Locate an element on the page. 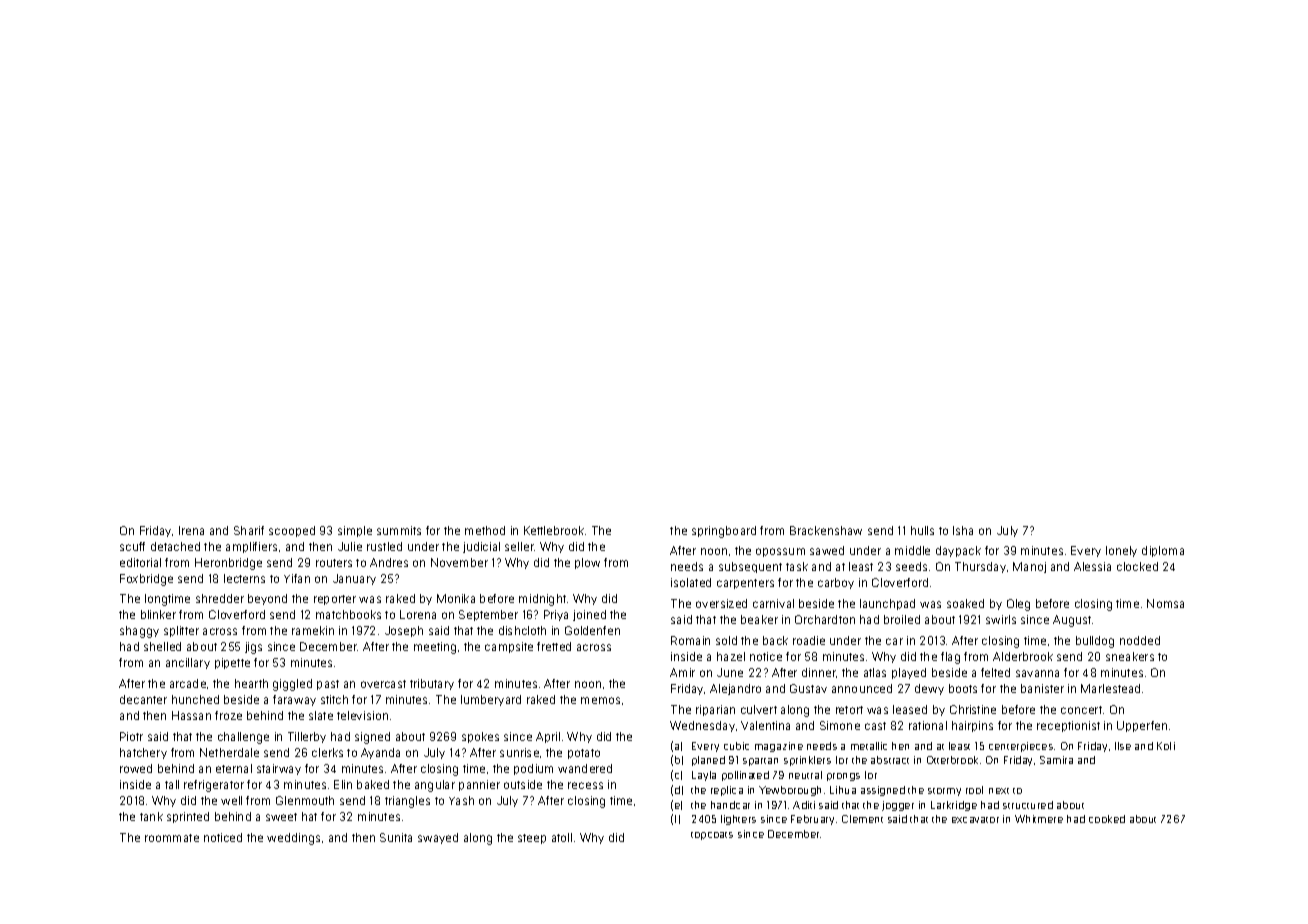 This image has height=924, width=1308. savanna is located at coordinates (1037, 673).
